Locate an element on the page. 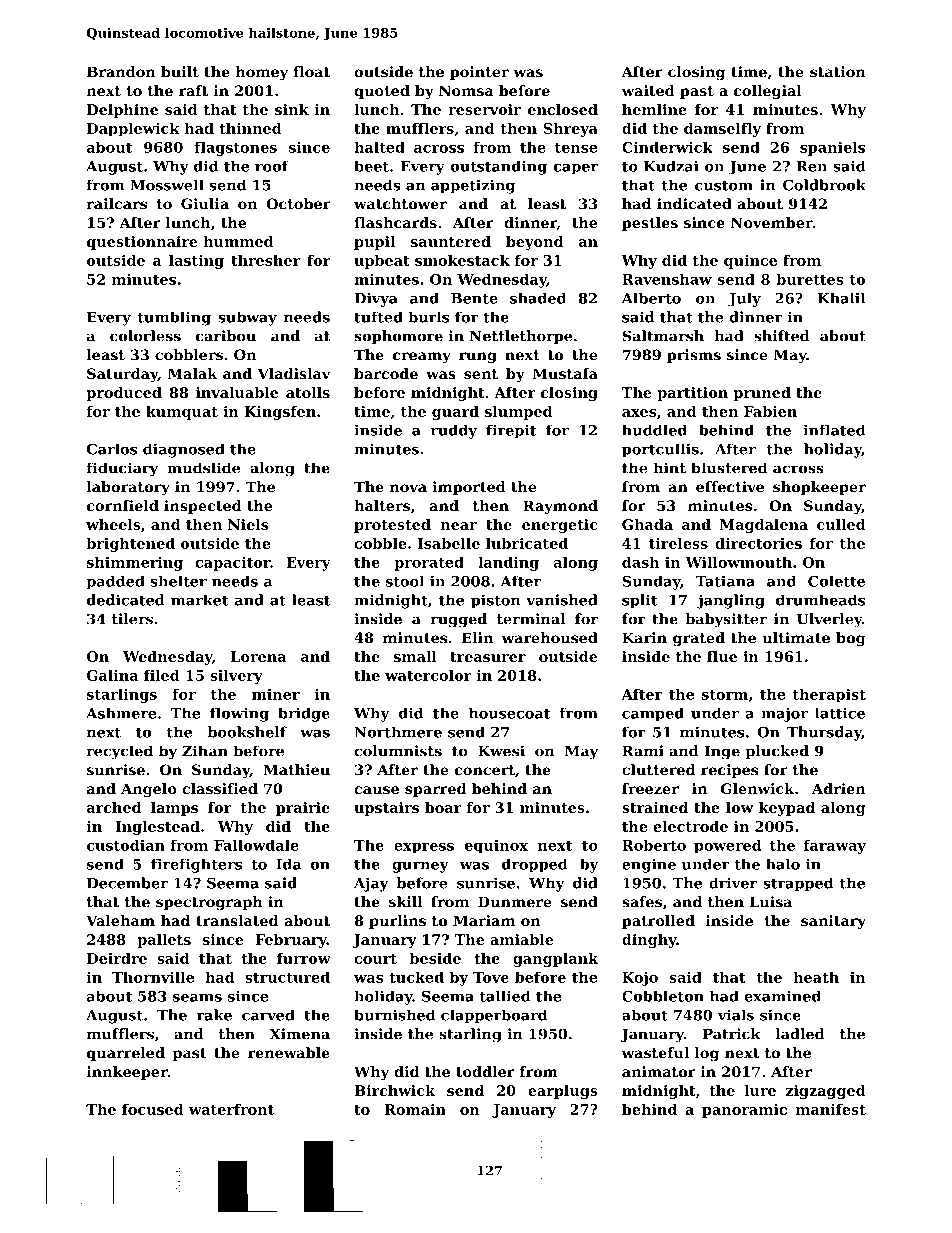 This document has height=1233, width=952. dash is located at coordinates (640, 562).
